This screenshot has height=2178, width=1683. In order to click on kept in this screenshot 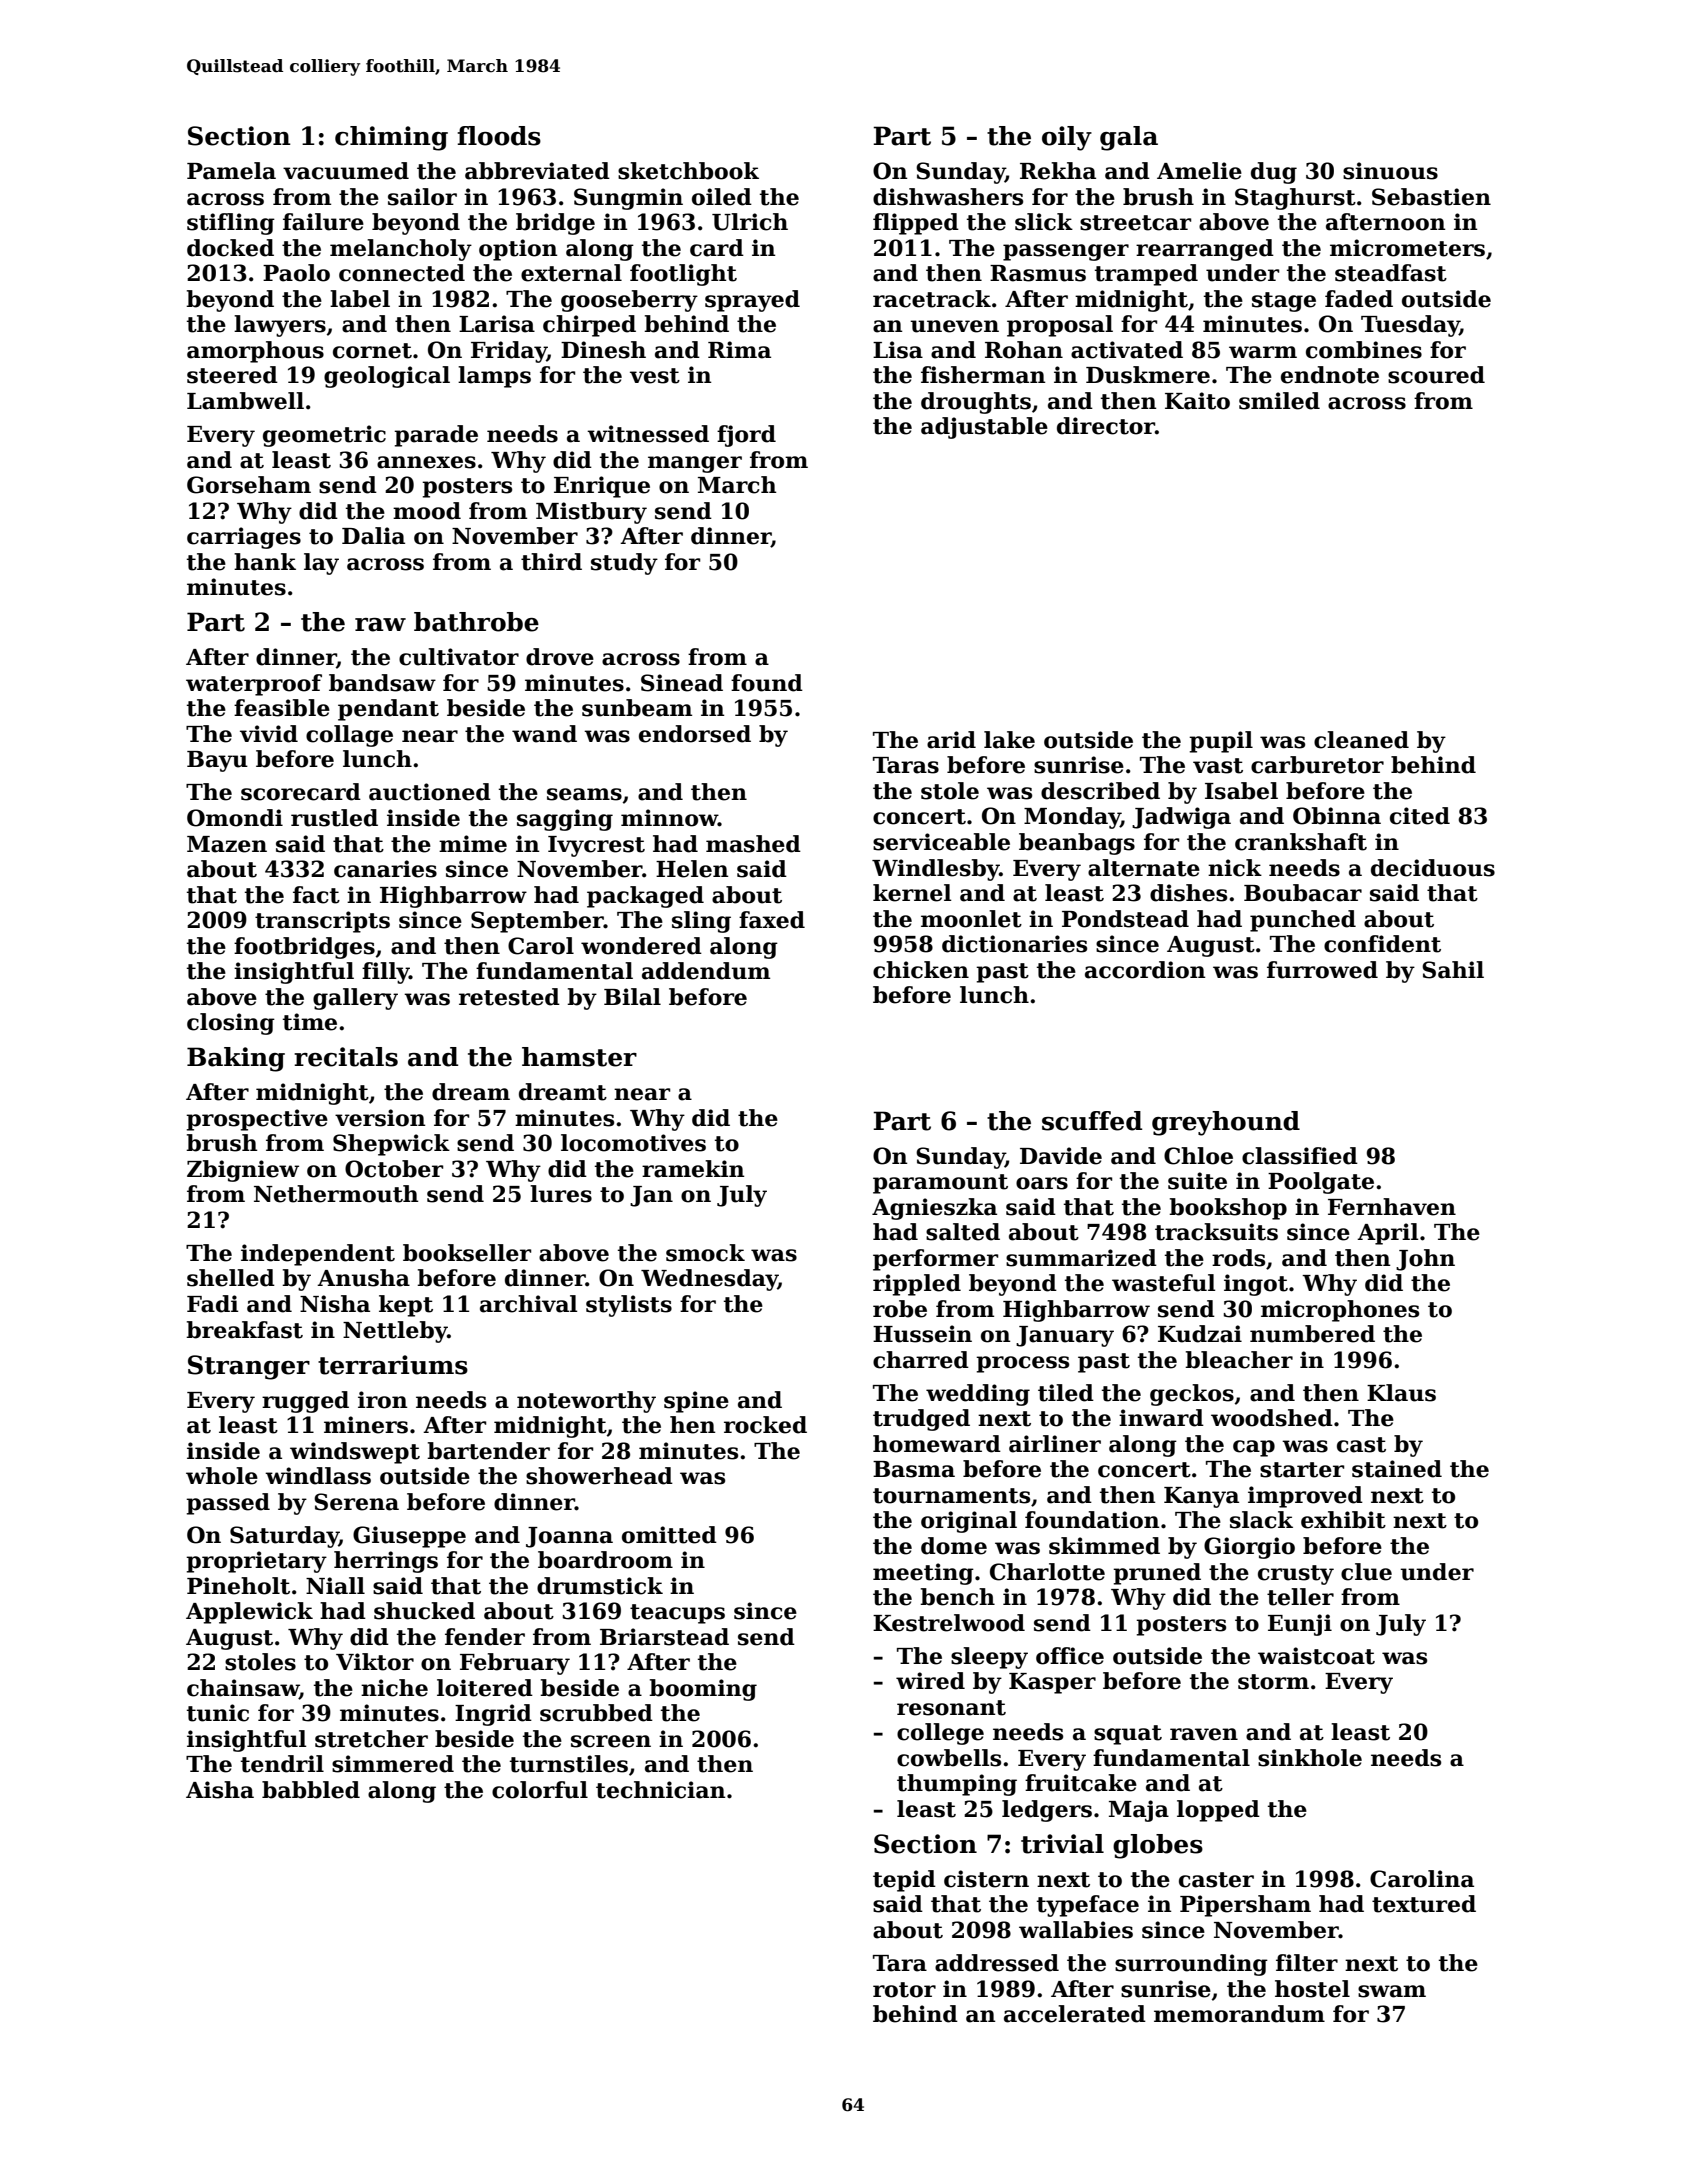, I will do `click(406, 1306)`.
